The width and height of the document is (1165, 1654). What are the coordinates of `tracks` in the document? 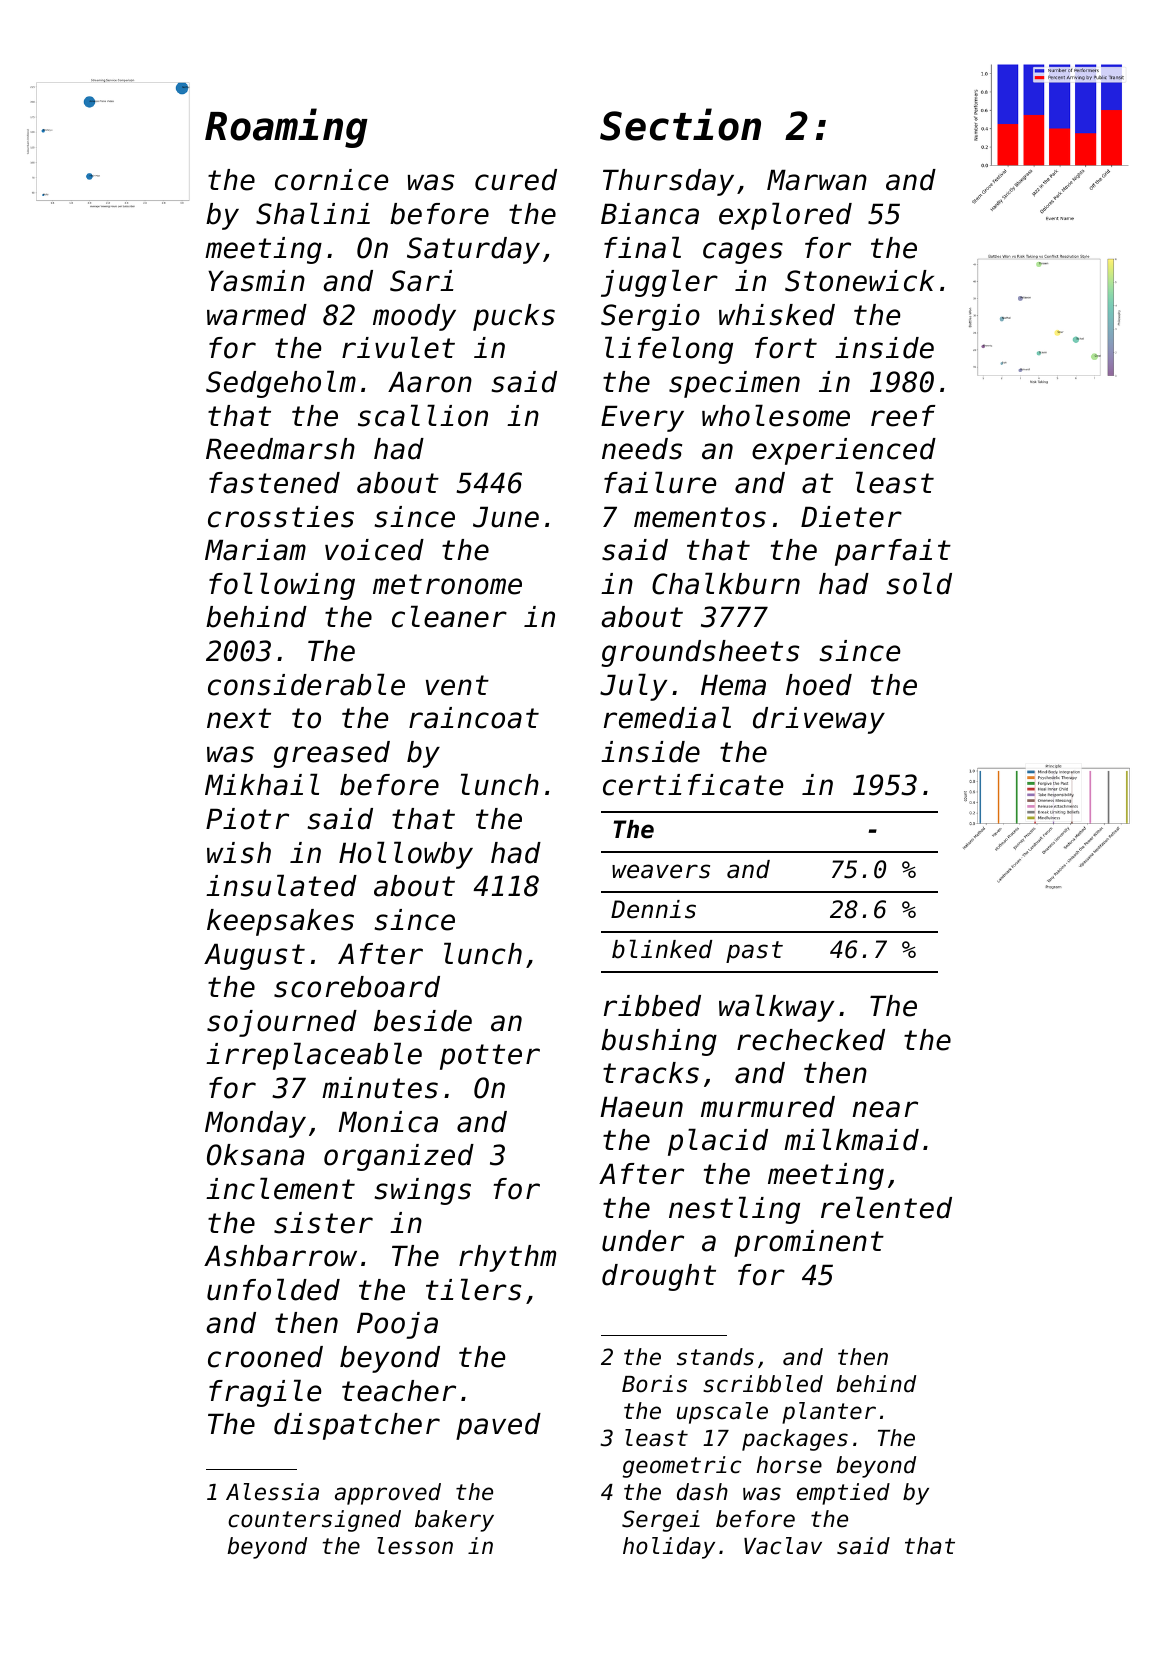 It's located at (651, 1073).
